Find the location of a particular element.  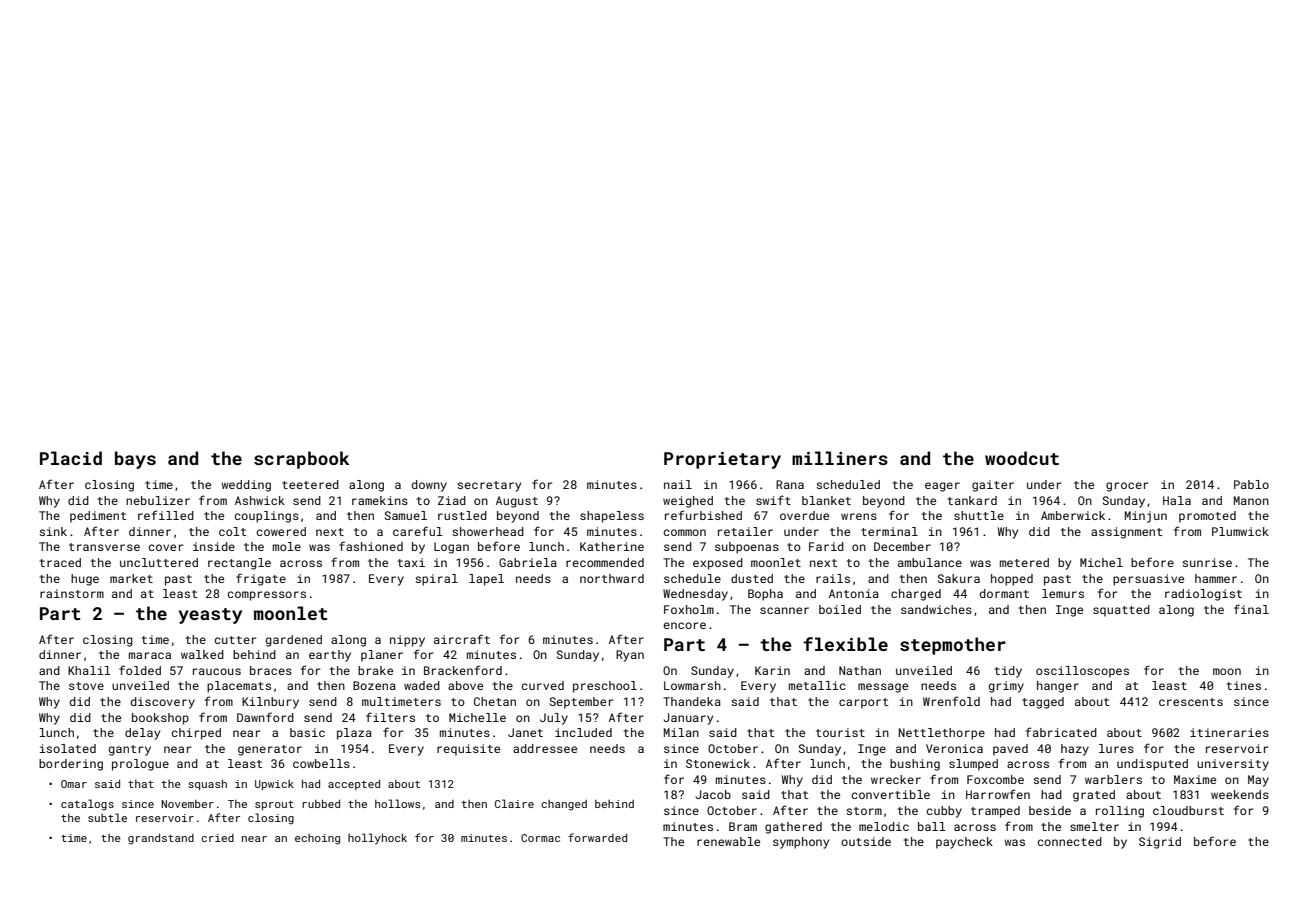

yeasty is located at coordinates (210, 616).
